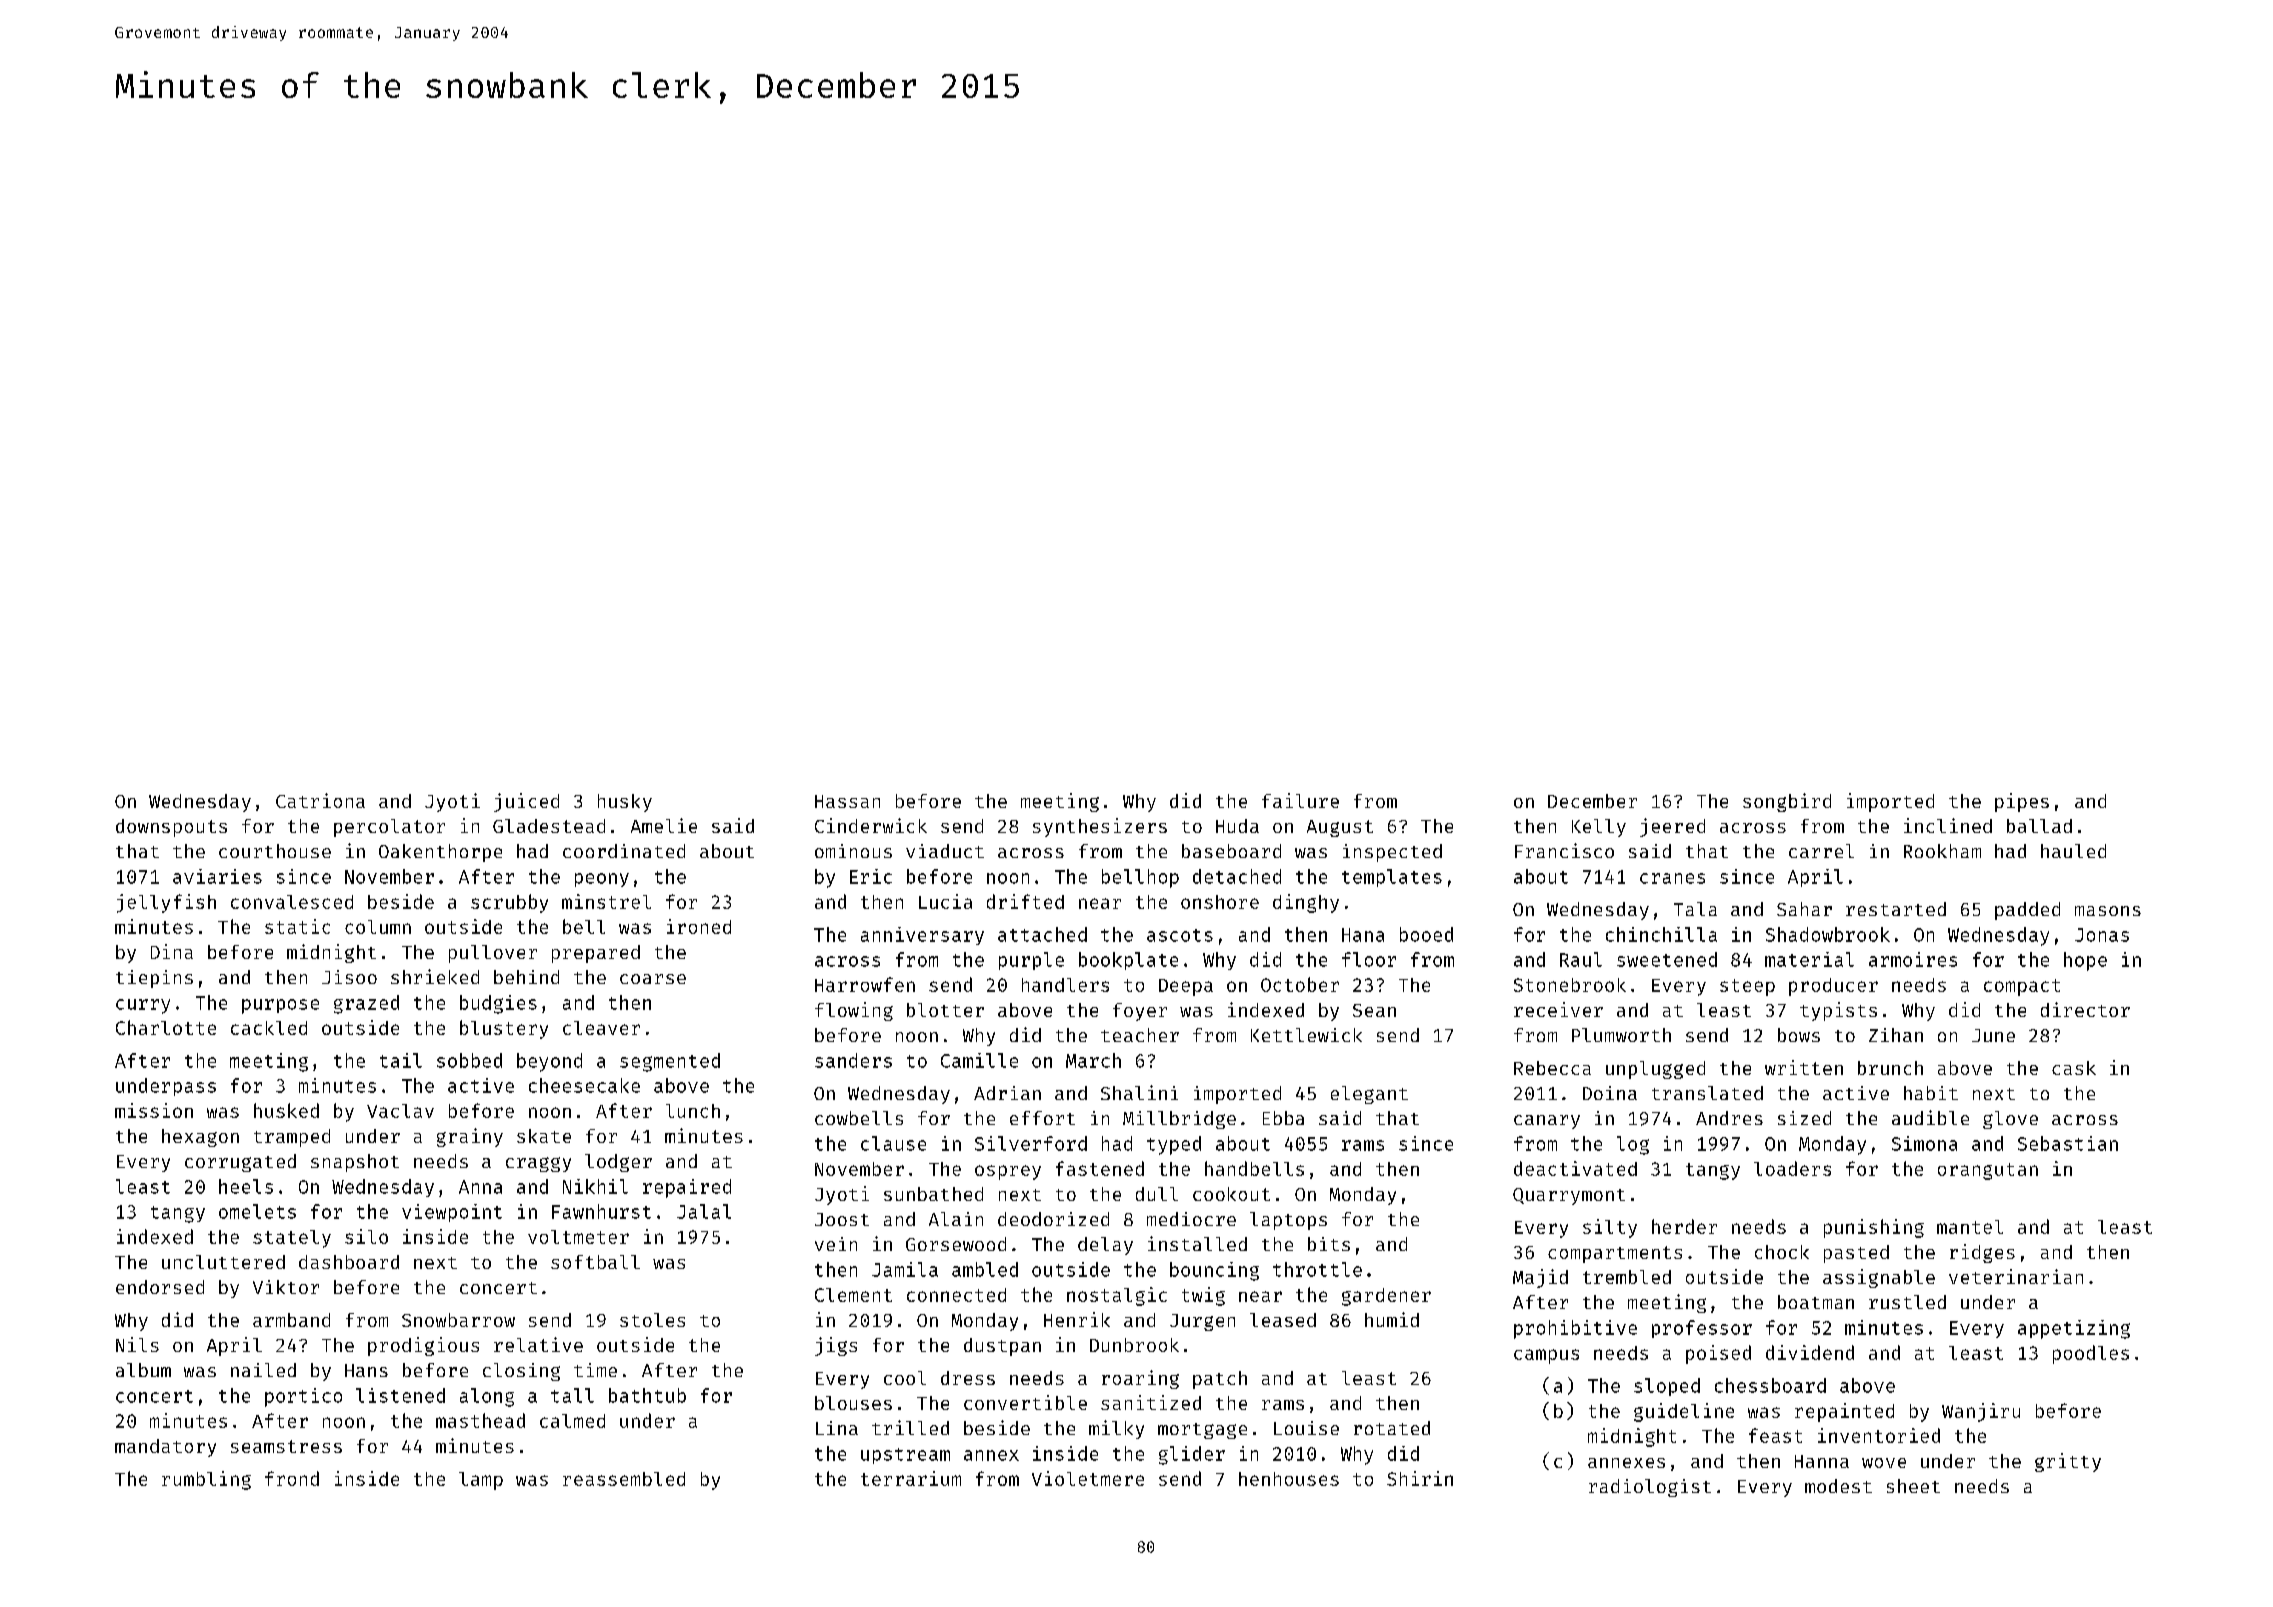  I want to click on viaduct, so click(945, 851).
